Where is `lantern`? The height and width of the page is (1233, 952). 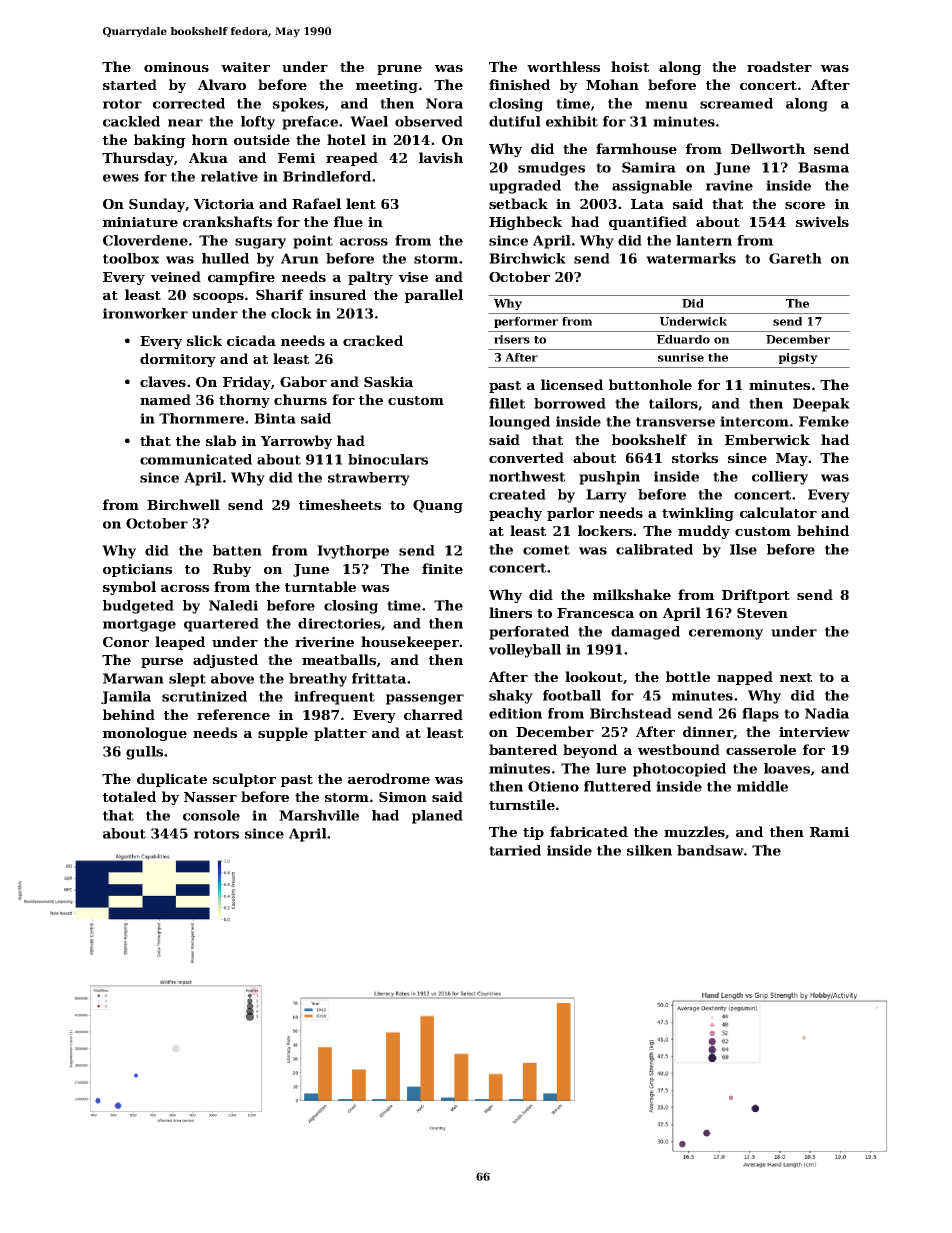 lantern is located at coordinates (704, 240).
